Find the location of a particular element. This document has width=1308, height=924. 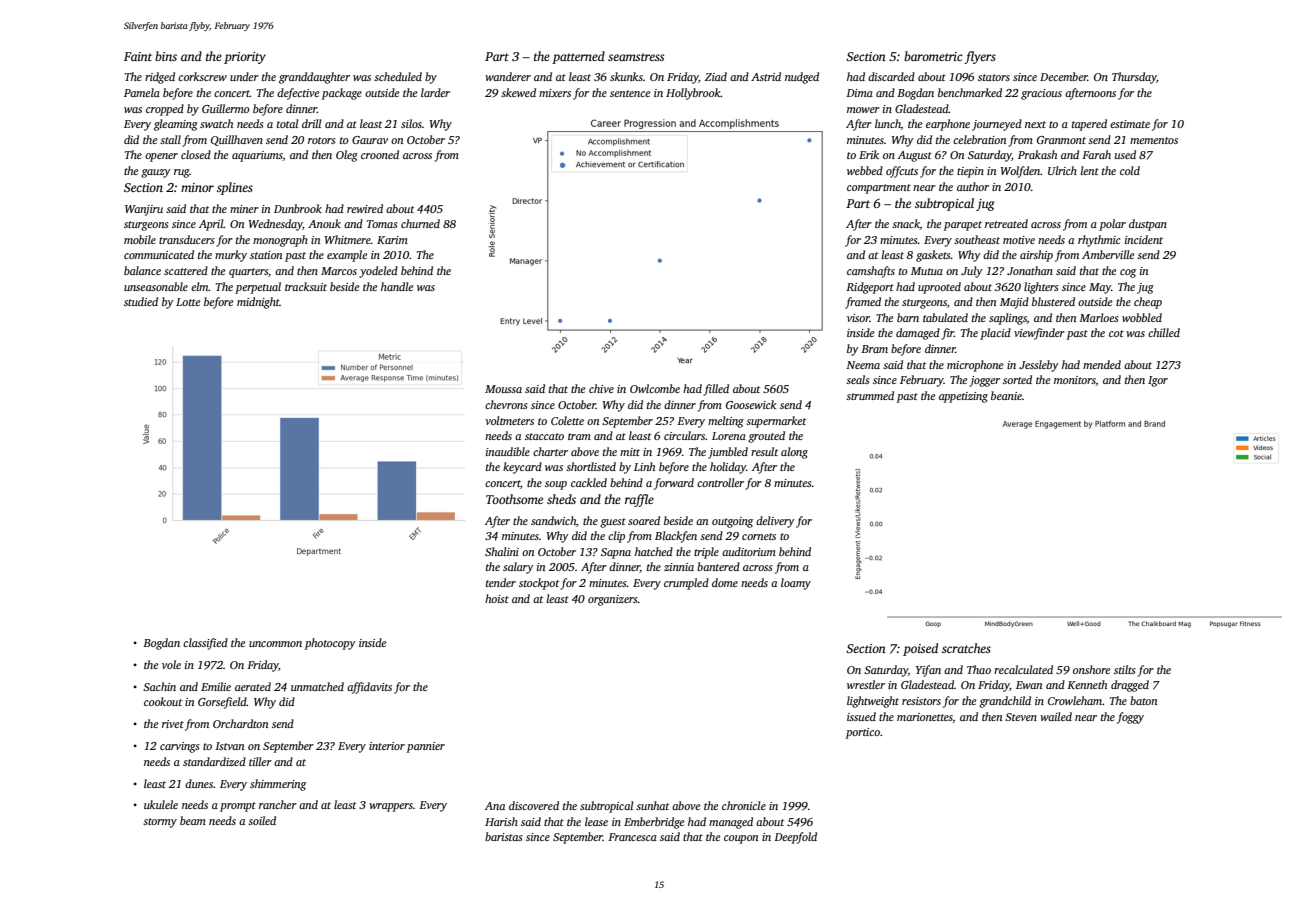

photocopy is located at coordinates (330, 644).
